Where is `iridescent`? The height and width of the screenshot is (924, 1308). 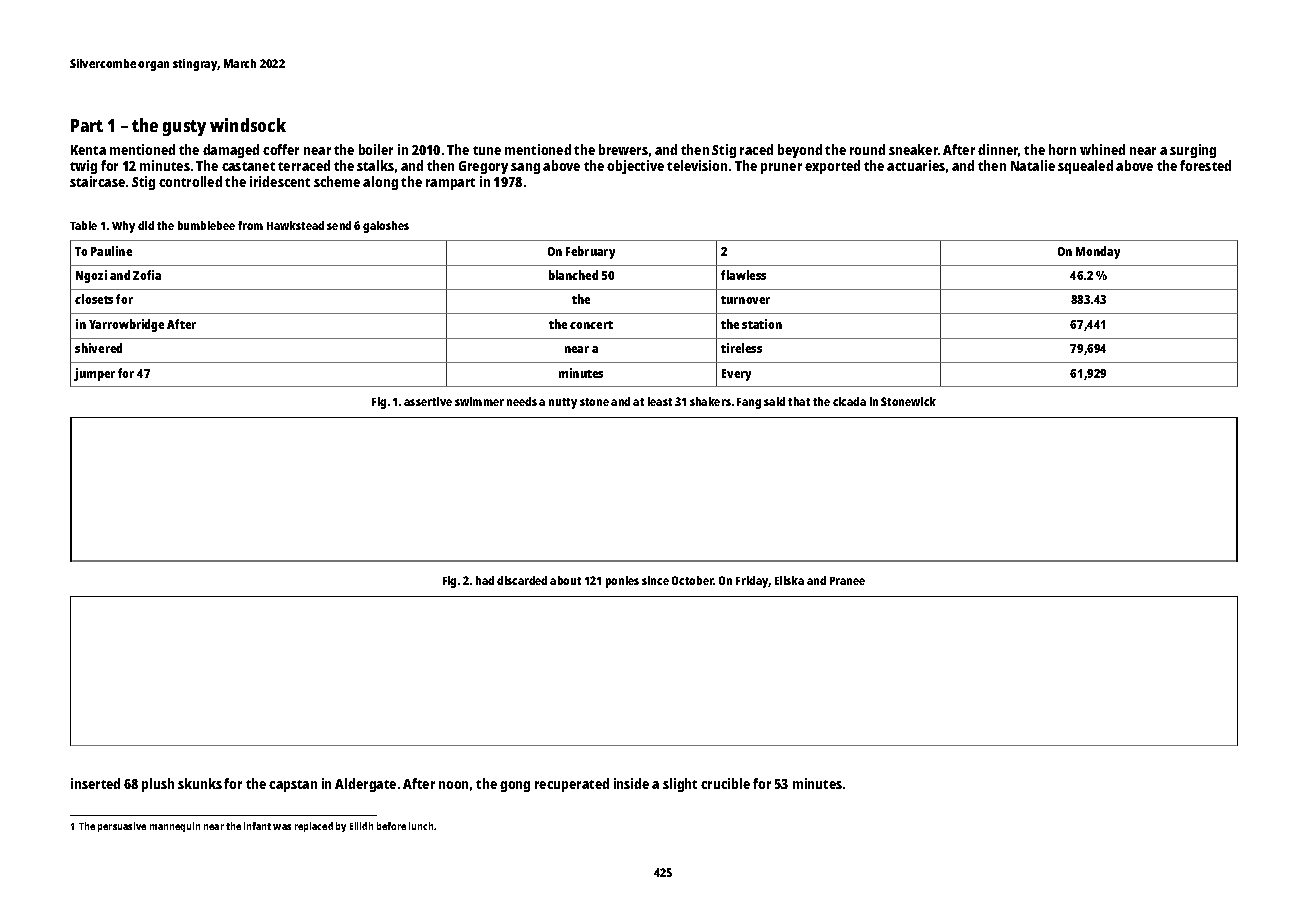
iridescent is located at coordinates (280, 181).
